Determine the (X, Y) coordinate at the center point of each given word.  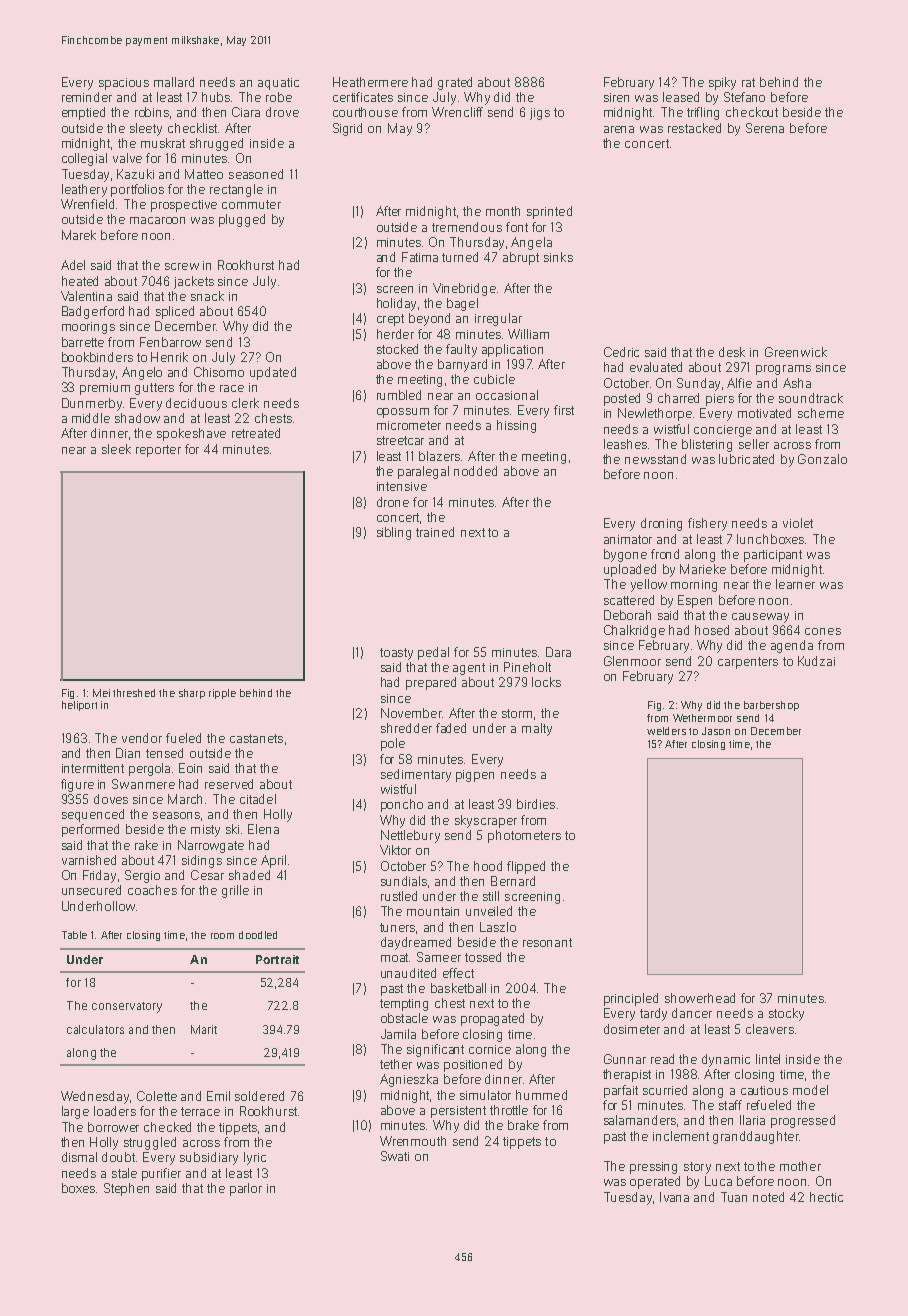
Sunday (698, 384)
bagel (462, 304)
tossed (483, 957)
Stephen (126, 1189)
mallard (174, 82)
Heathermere (370, 82)
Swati (395, 1156)
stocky (786, 1014)
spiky (722, 83)
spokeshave (191, 434)
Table (74, 935)
